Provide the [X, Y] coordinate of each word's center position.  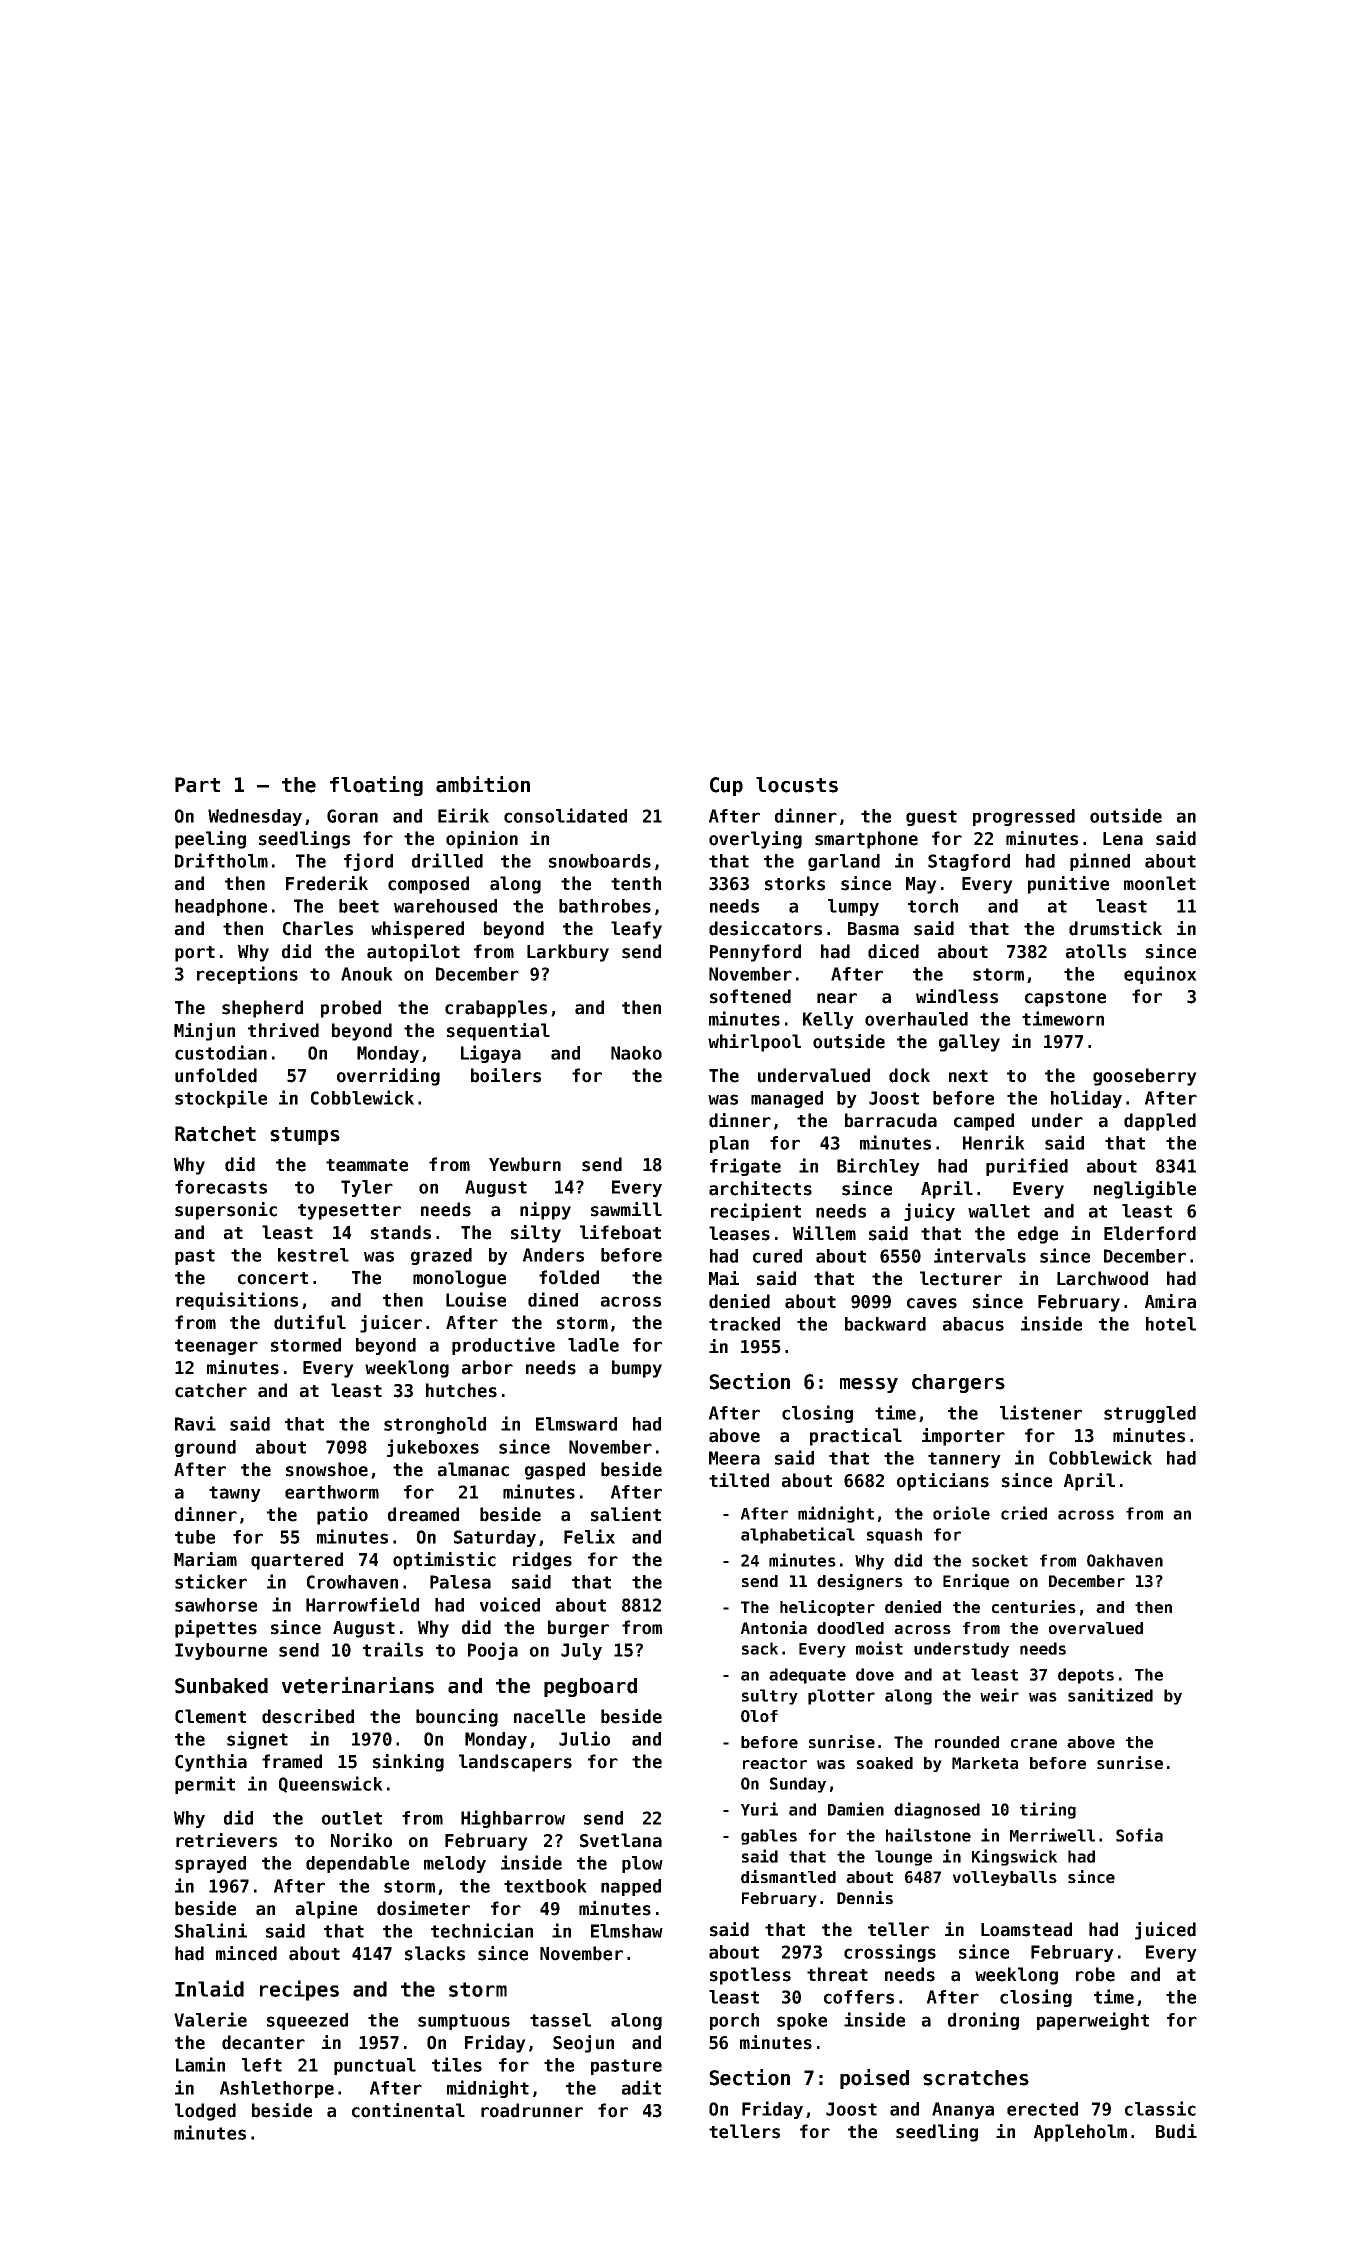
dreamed [423, 1514]
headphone [221, 907]
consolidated [565, 815]
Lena [1123, 839]
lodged [205, 2112]
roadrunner [532, 2110]
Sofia [1139, 1835]
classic [1160, 2108]
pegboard [590, 1687]
